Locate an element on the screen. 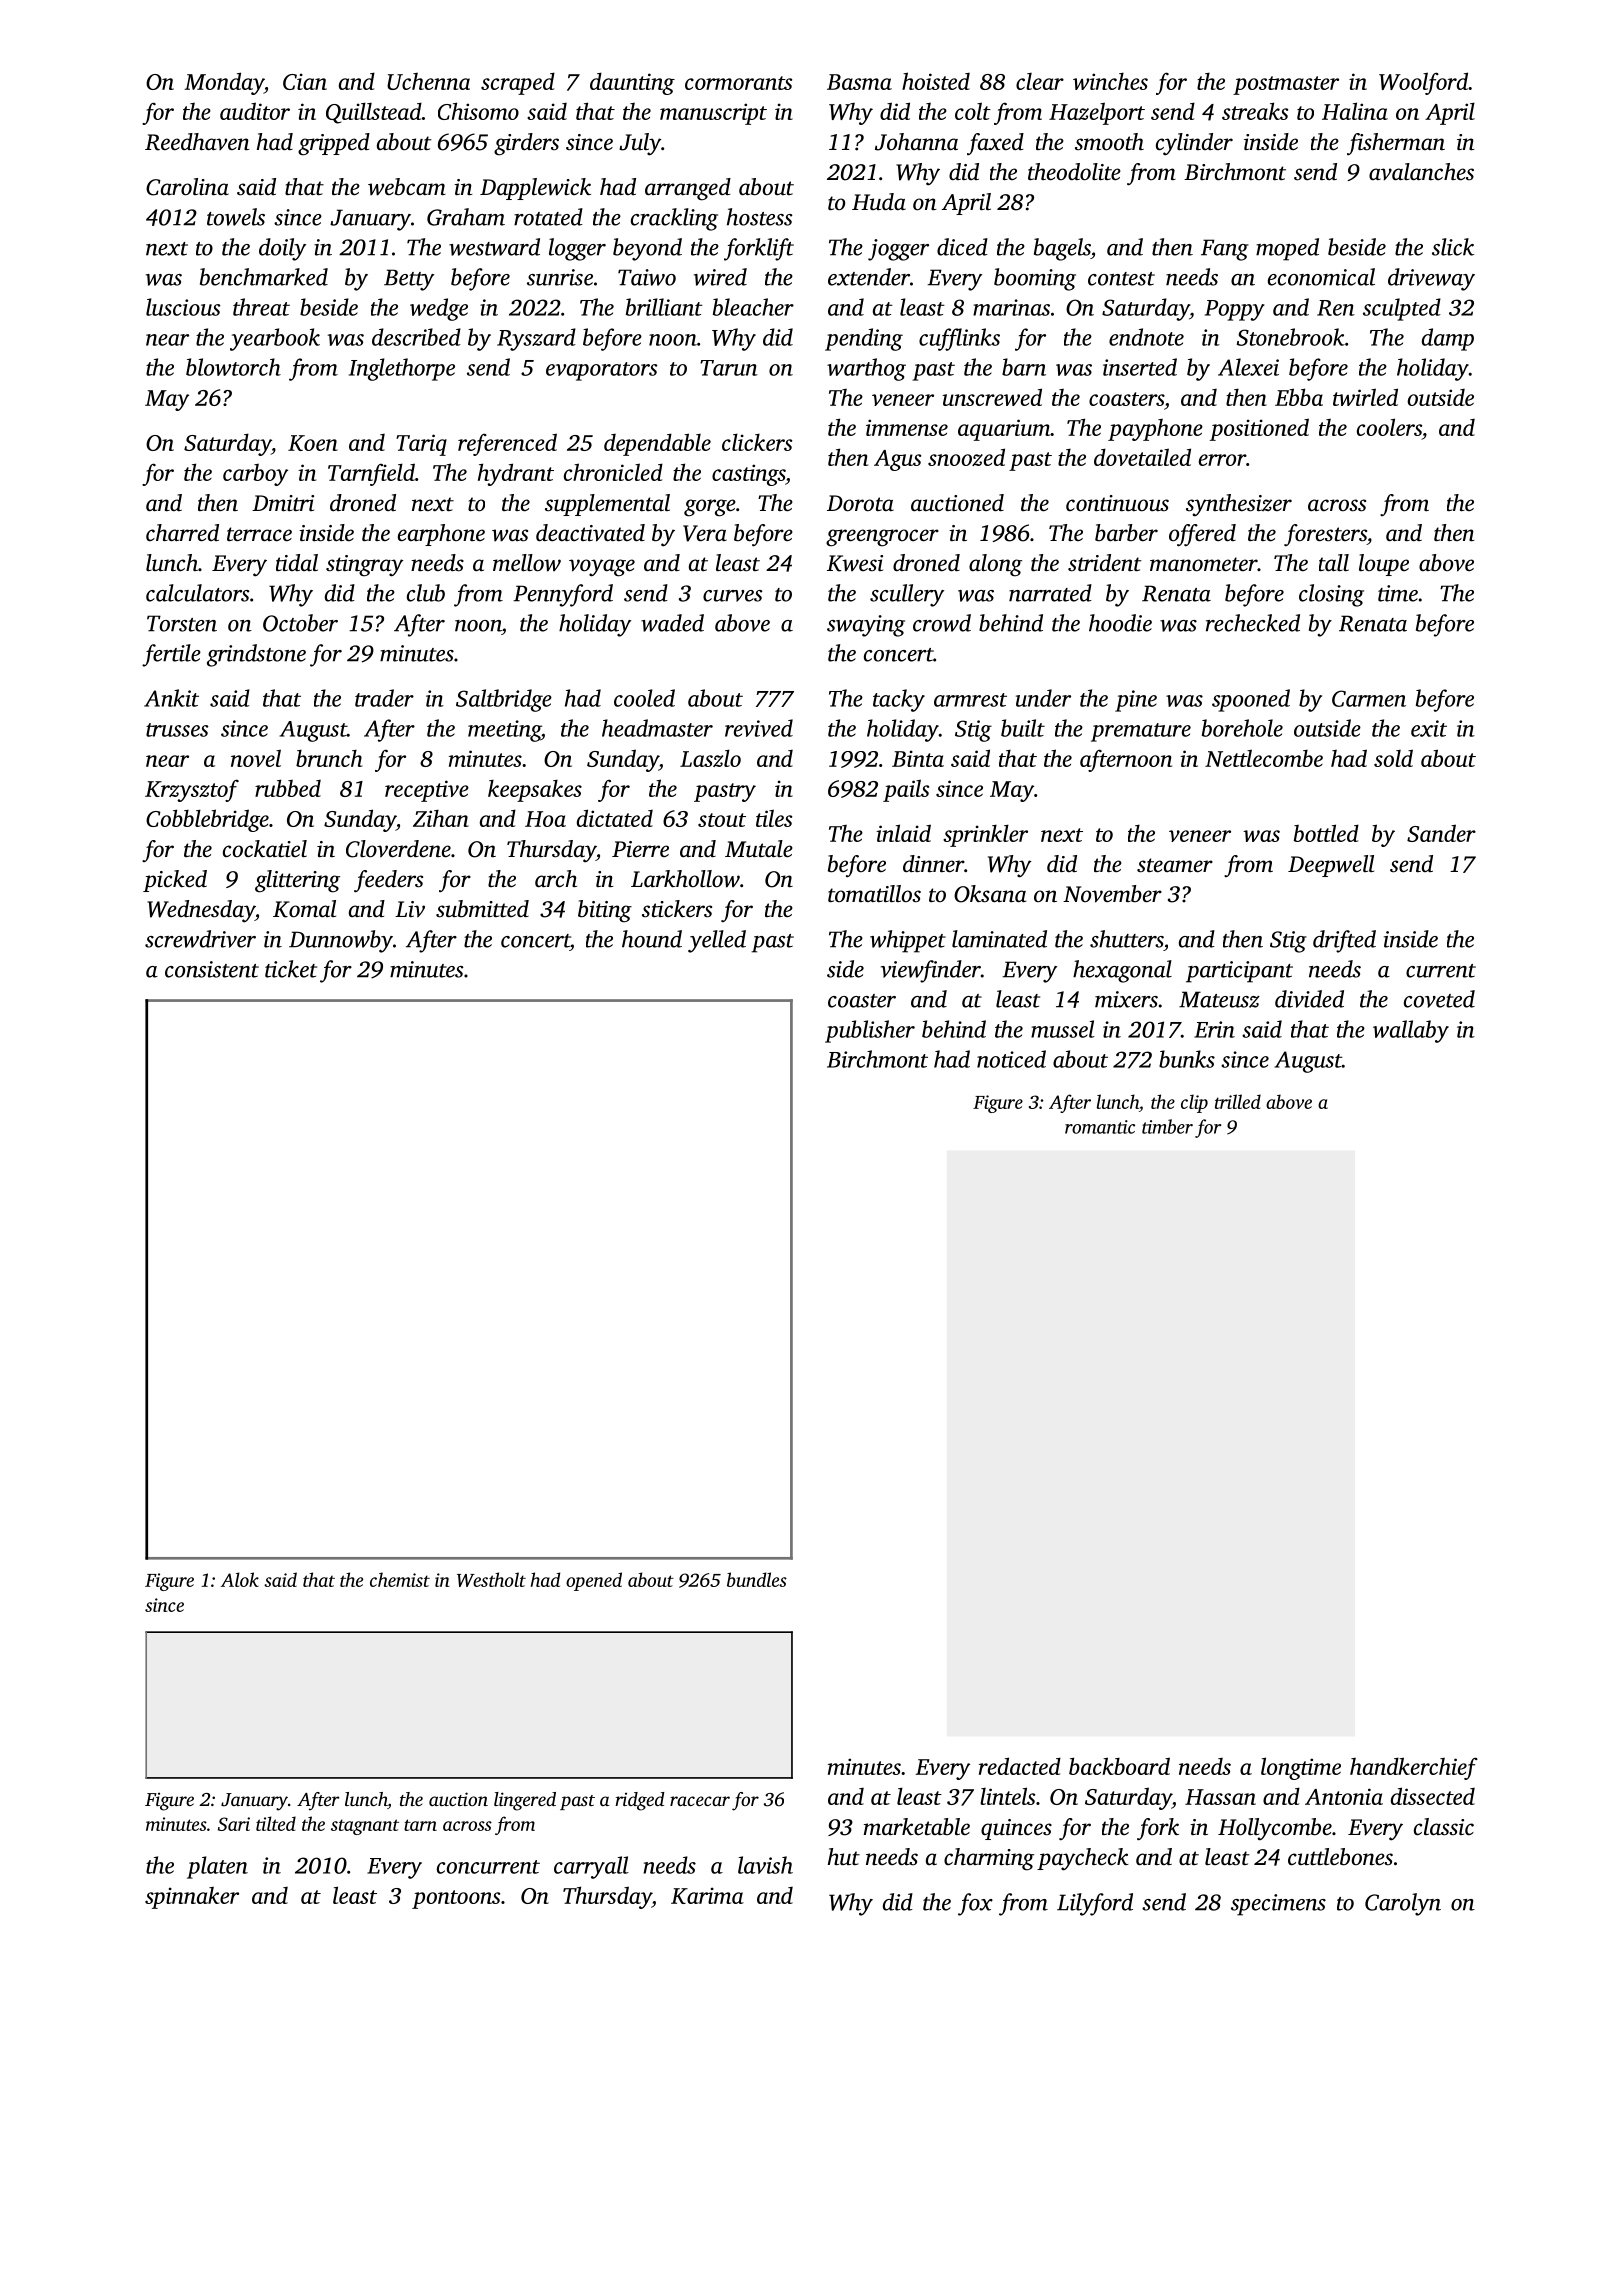 The width and height of the screenshot is (1620, 2292). Uchenna is located at coordinates (428, 81).
